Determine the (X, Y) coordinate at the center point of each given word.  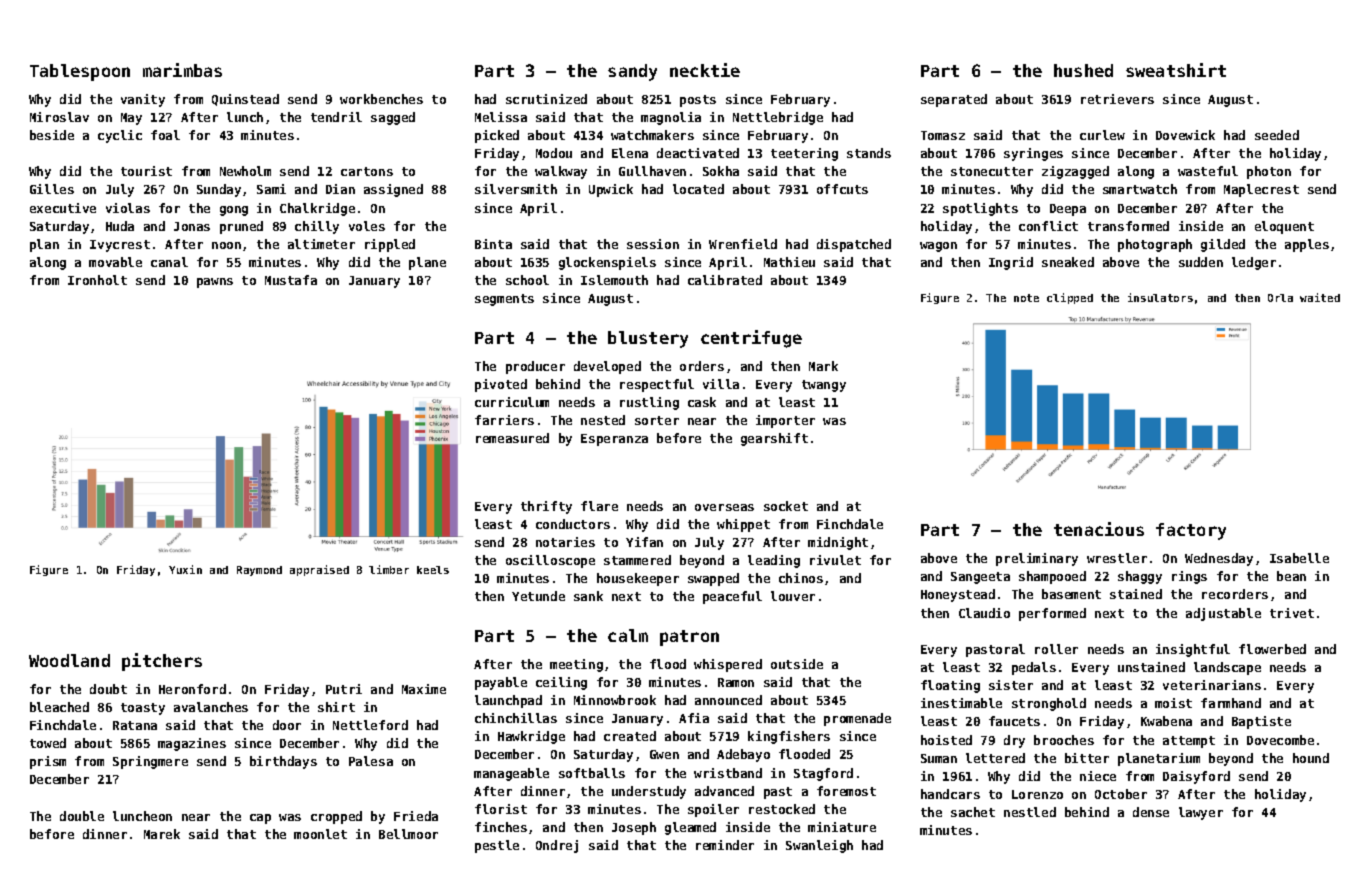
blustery (648, 339)
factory (1191, 531)
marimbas (182, 70)
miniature (842, 827)
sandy (632, 72)
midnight (838, 543)
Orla (1280, 298)
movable (115, 262)
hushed (1083, 70)
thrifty (546, 507)
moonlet (320, 834)
